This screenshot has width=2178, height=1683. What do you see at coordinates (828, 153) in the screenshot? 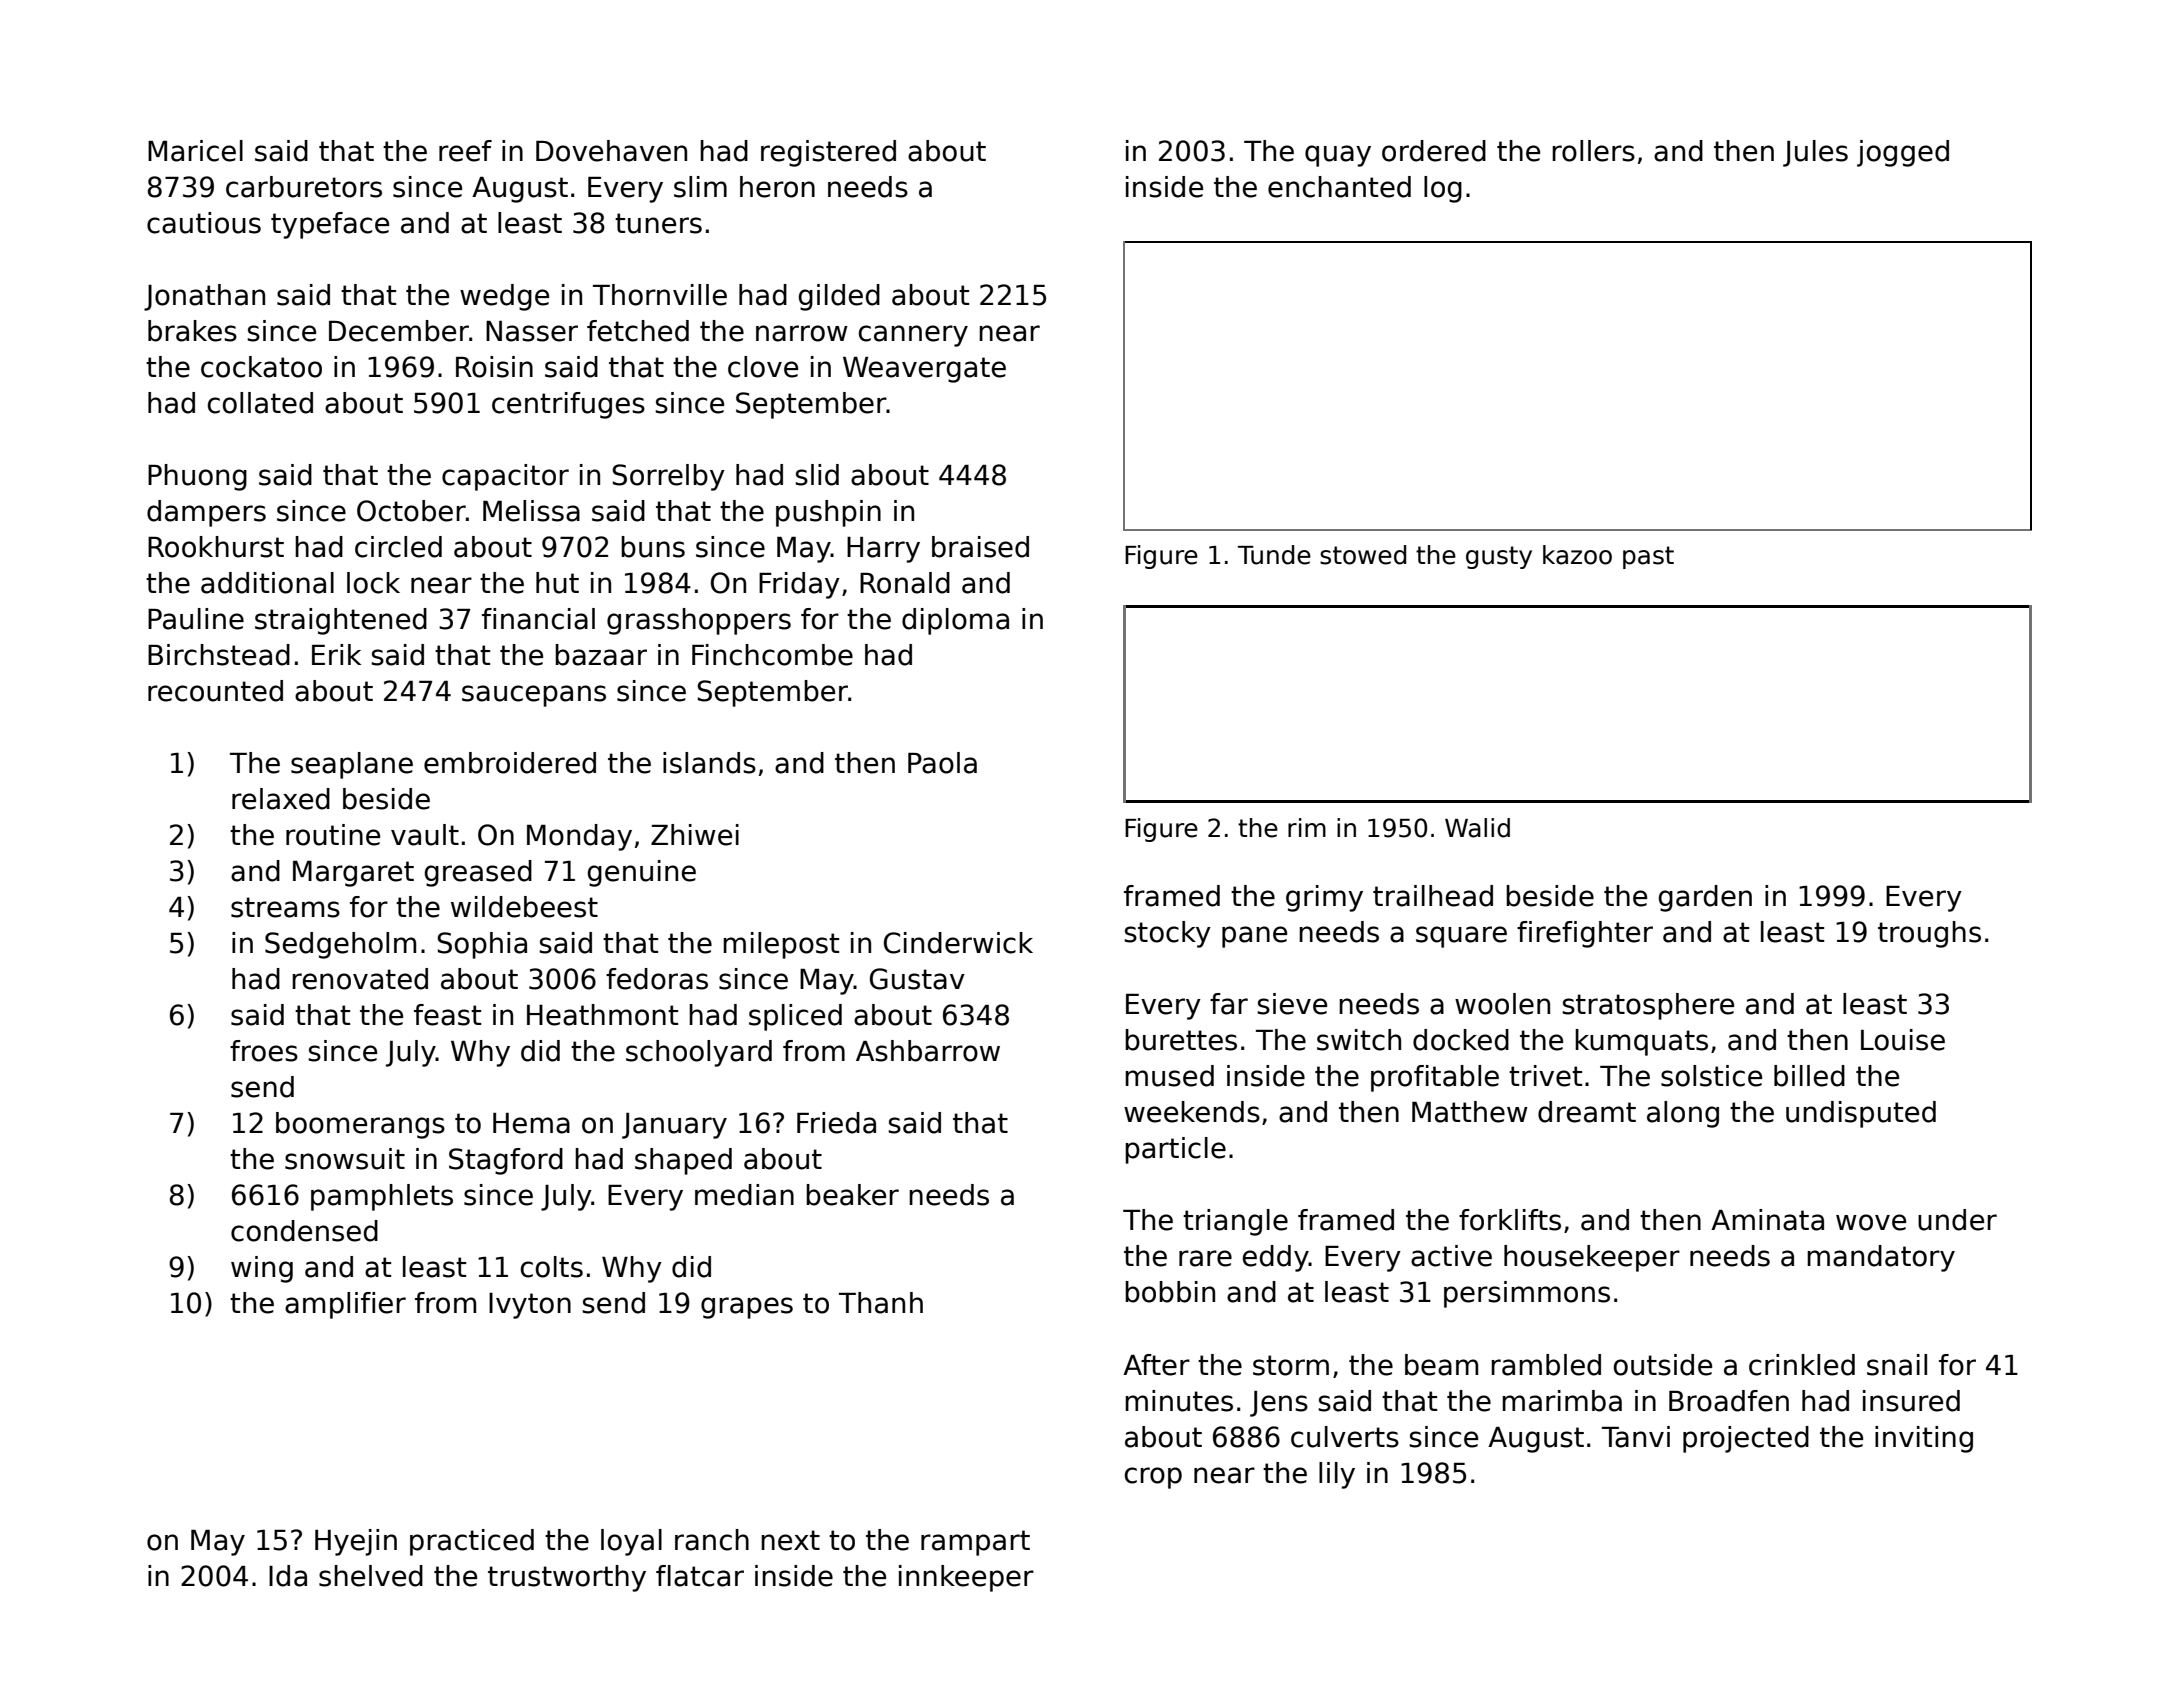
I see `registered` at bounding box center [828, 153].
